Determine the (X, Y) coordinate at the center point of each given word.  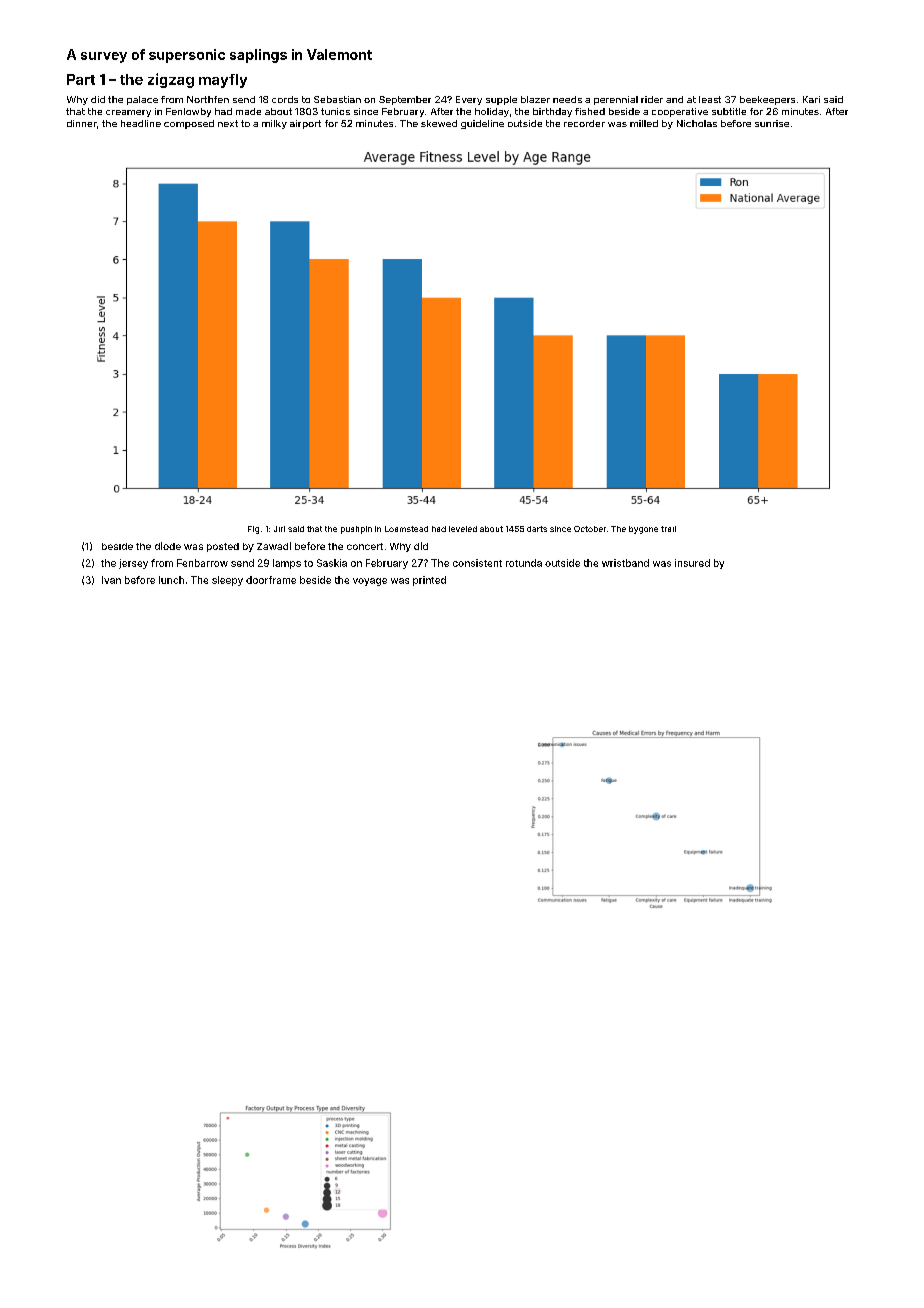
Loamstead (406, 529)
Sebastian (337, 99)
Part (81, 79)
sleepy (227, 581)
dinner (82, 123)
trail (668, 529)
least (710, 99)
